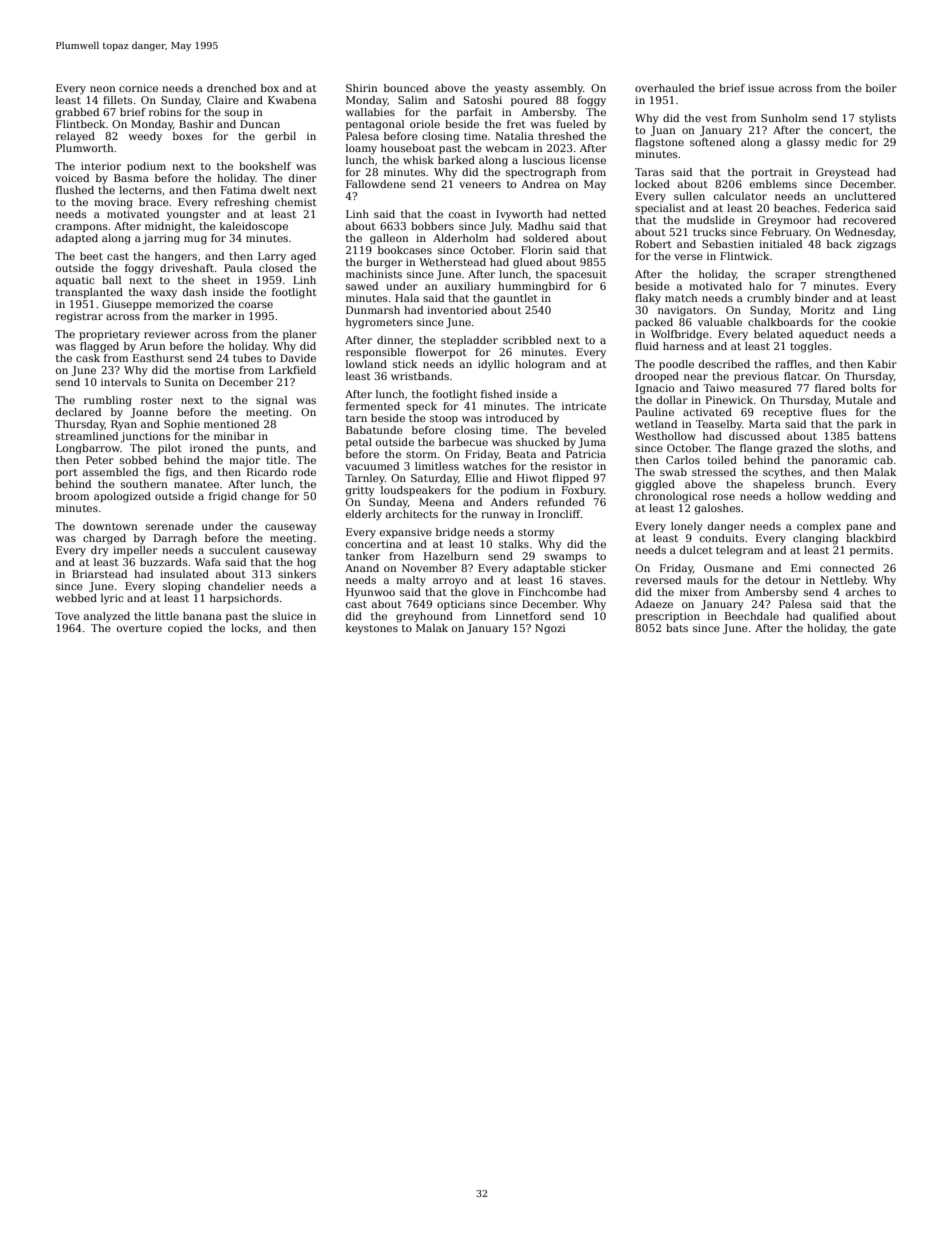  Describe the element at coordinates (237, 114) in the document. I see `soup` at that location.
